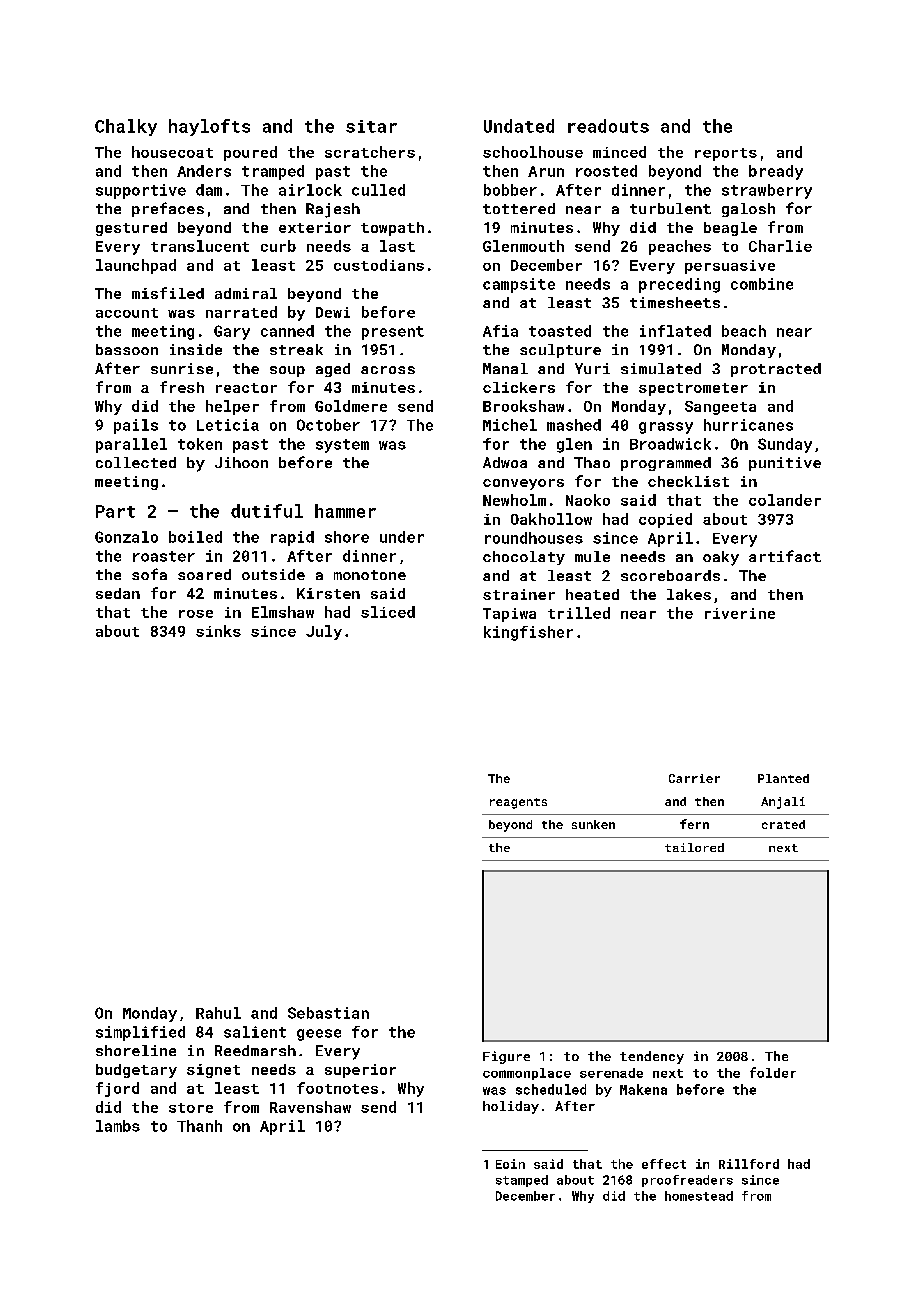 The width and height of the screenshot is (924, 1314). What do you see at coordinates (773, 1072) in the screenshot?
I see `folder` at bounding box center [773, 1072].
